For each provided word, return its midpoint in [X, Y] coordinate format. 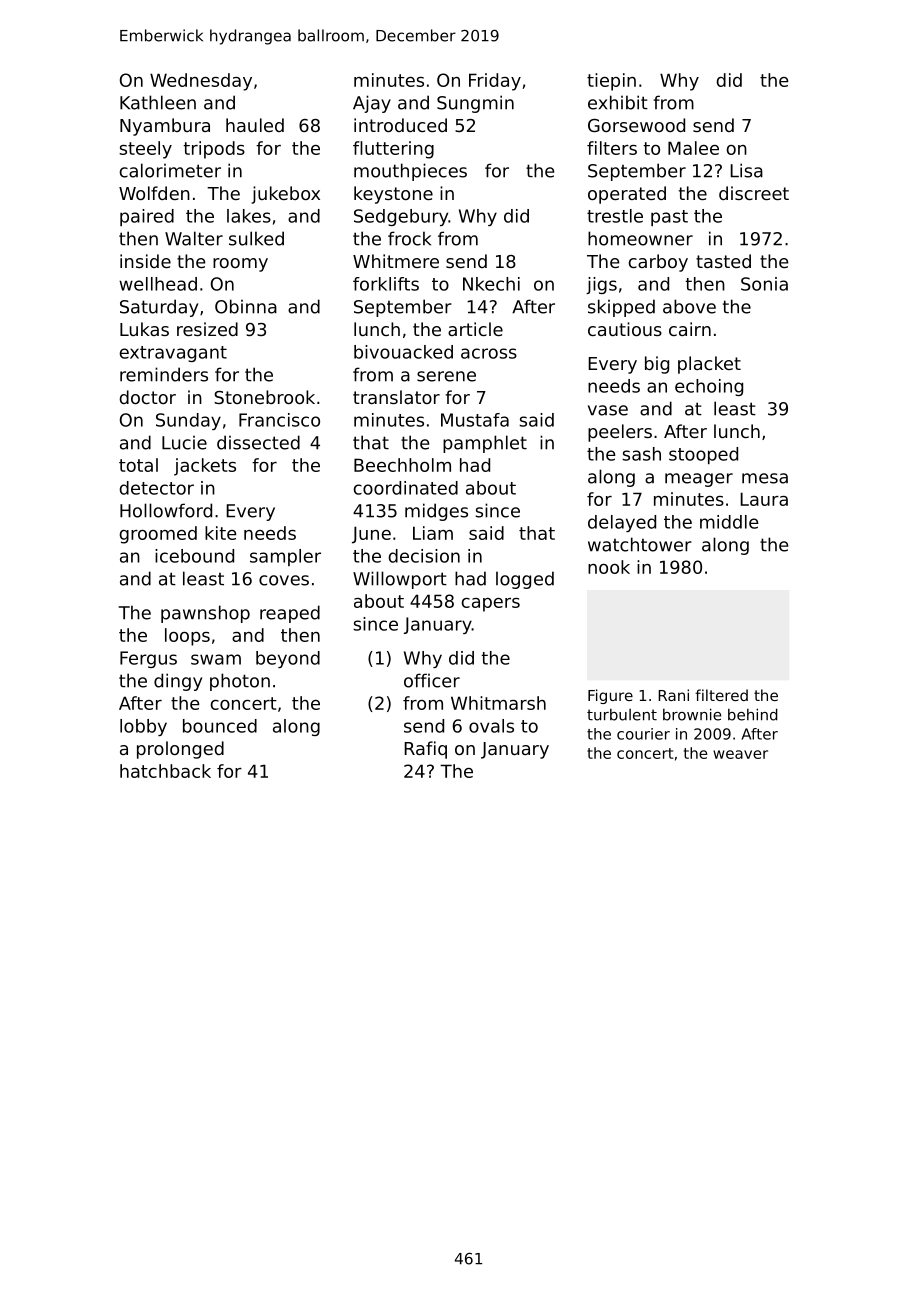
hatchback [165, 771]
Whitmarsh [498, 703]
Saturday [159, 308]
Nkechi [491, 284]
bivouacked [403, 352]
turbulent [622, 715]
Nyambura [165, 127]
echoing [709, 387]
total [138, 465]
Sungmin [475, 104]
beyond [288, 659]
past [669, 218]
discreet [754, 193]
